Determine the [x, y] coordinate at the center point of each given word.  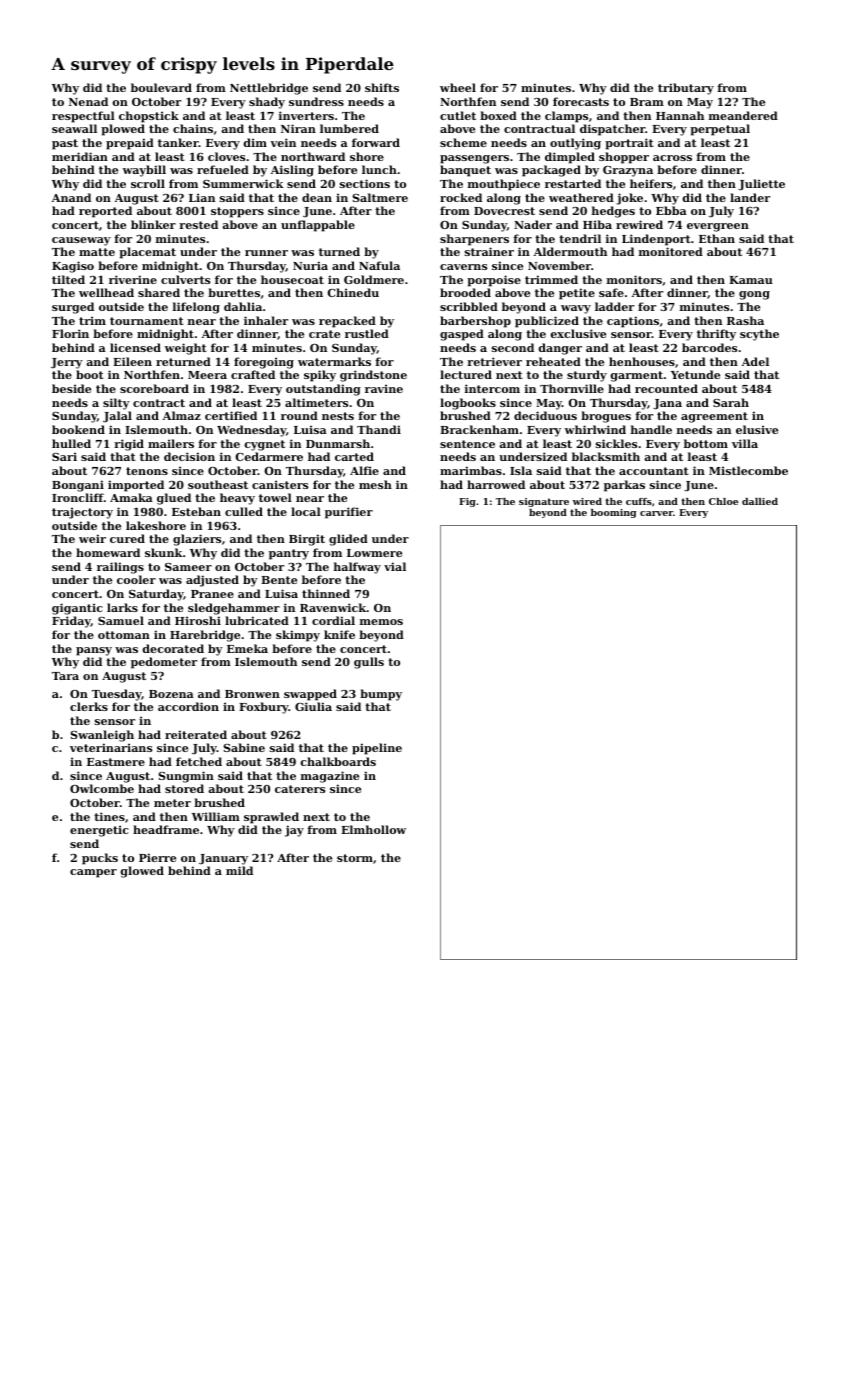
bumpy [381, 695]
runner [266, 253]
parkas [624, 486]
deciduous [545, 415]
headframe [166, 829]
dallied [760, 501]
